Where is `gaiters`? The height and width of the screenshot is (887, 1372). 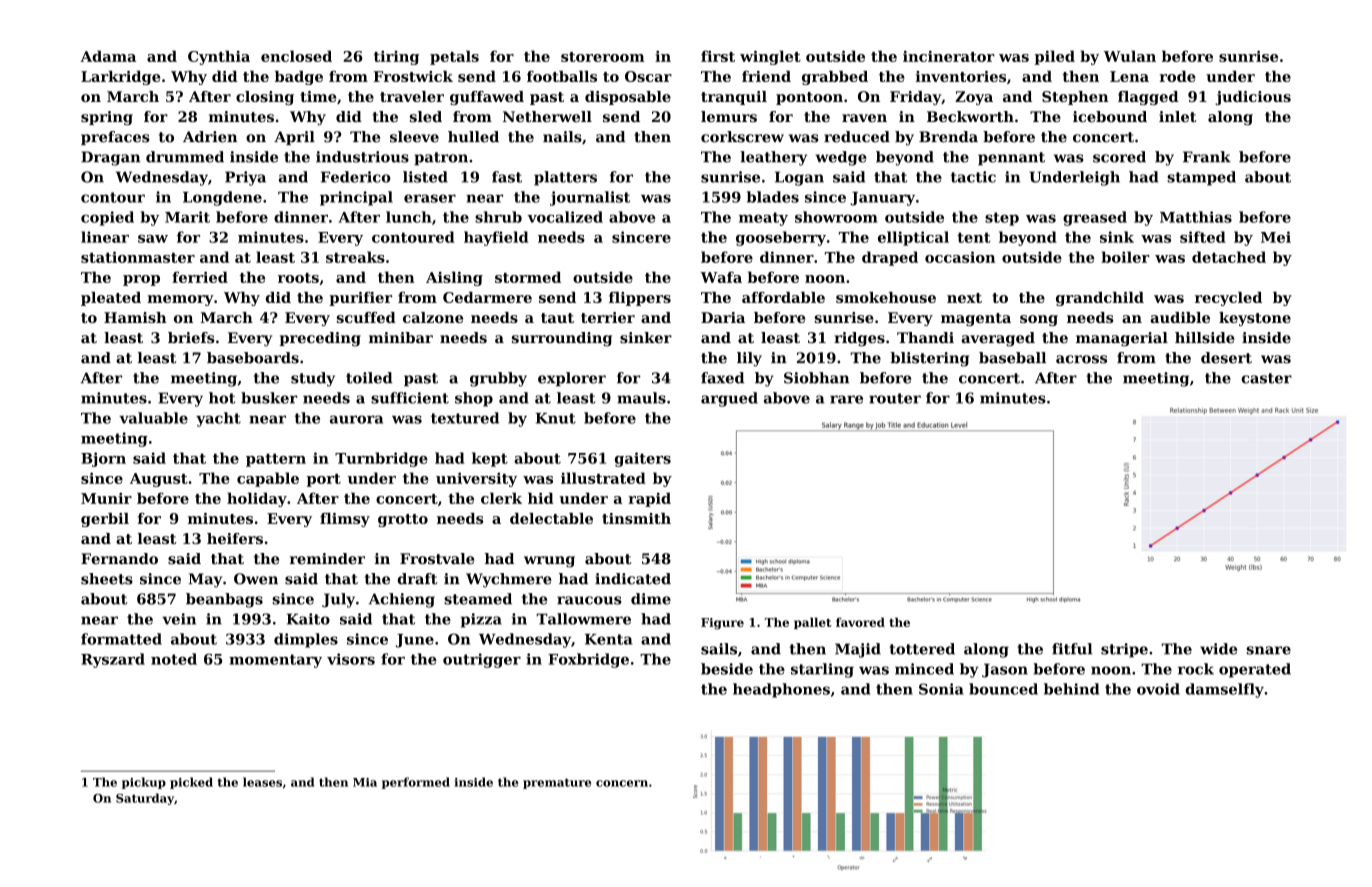
gaiters is located at coordinates (643, 459).
